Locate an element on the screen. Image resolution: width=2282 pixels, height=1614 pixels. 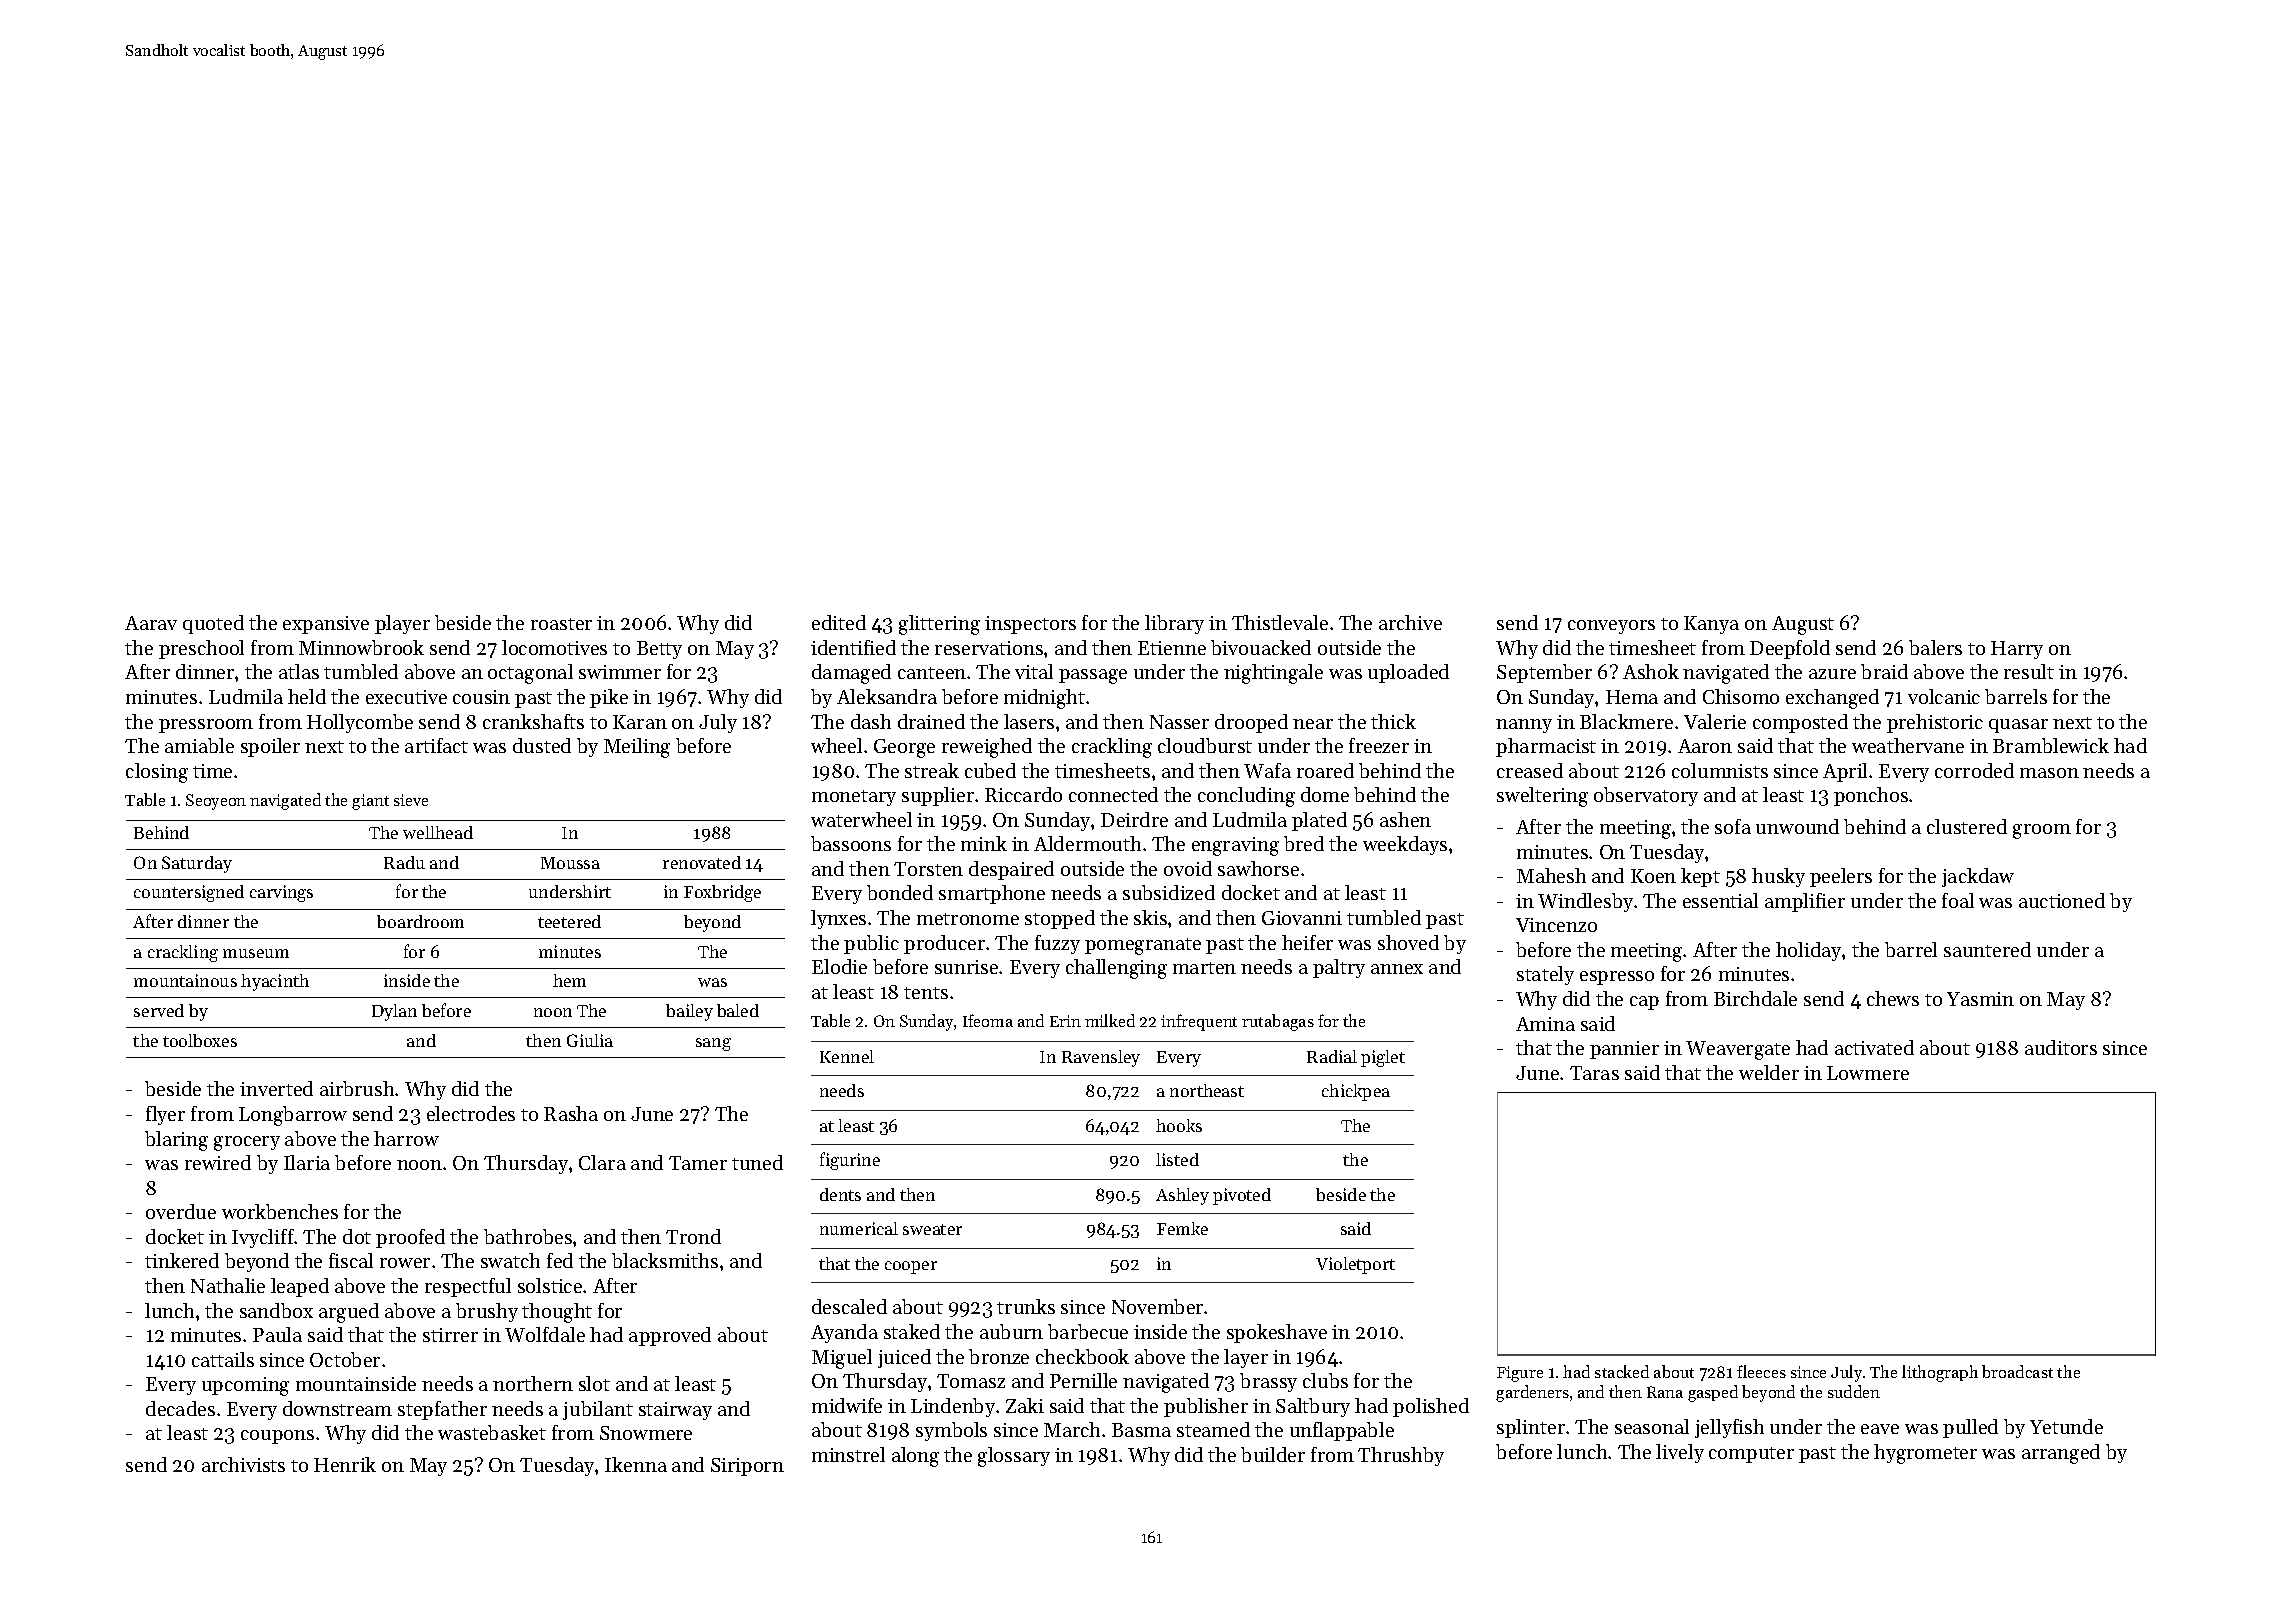
Thrushby is located at coordinates (1401, 1456).
